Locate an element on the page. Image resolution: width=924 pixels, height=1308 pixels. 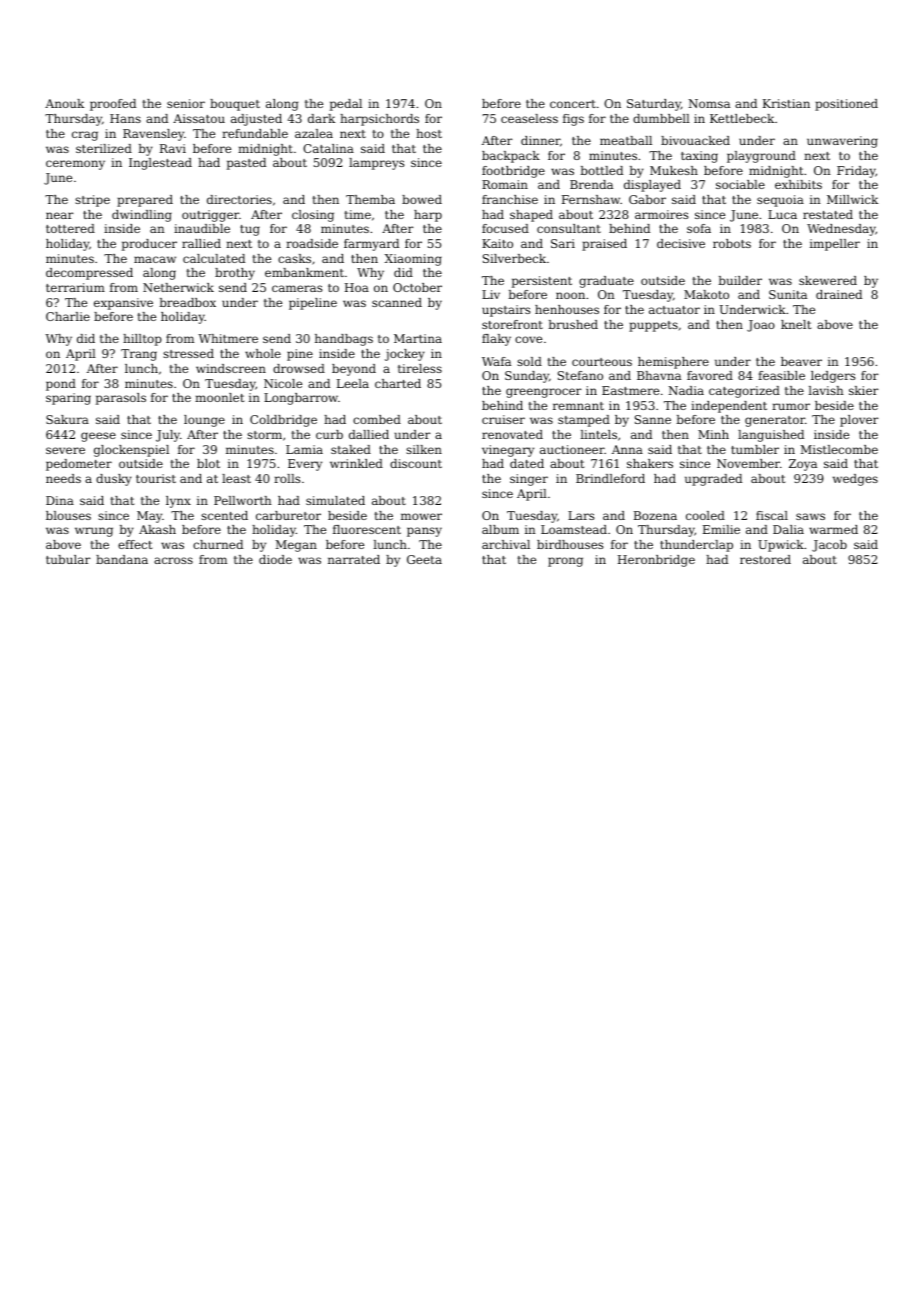
sofa is located at coordinates (699, 228).
